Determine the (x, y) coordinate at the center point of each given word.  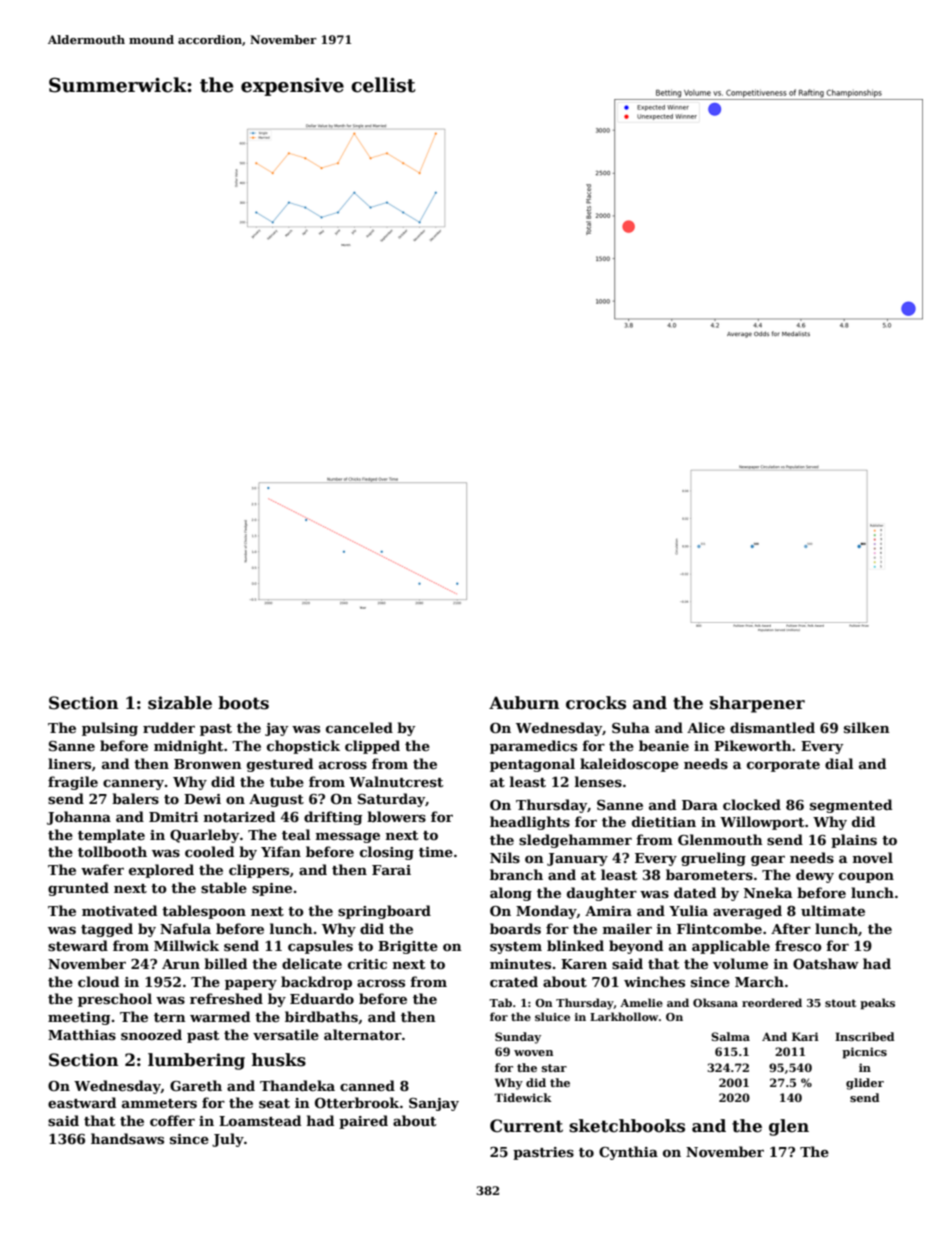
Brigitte (408, 947)
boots (243, 703)
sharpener (757, 704)
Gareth (196, 1085)
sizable (180, 703)
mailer (627, 928)
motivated (119, 910)
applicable (731, 947)
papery (251, 985)
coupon (866, 878)
